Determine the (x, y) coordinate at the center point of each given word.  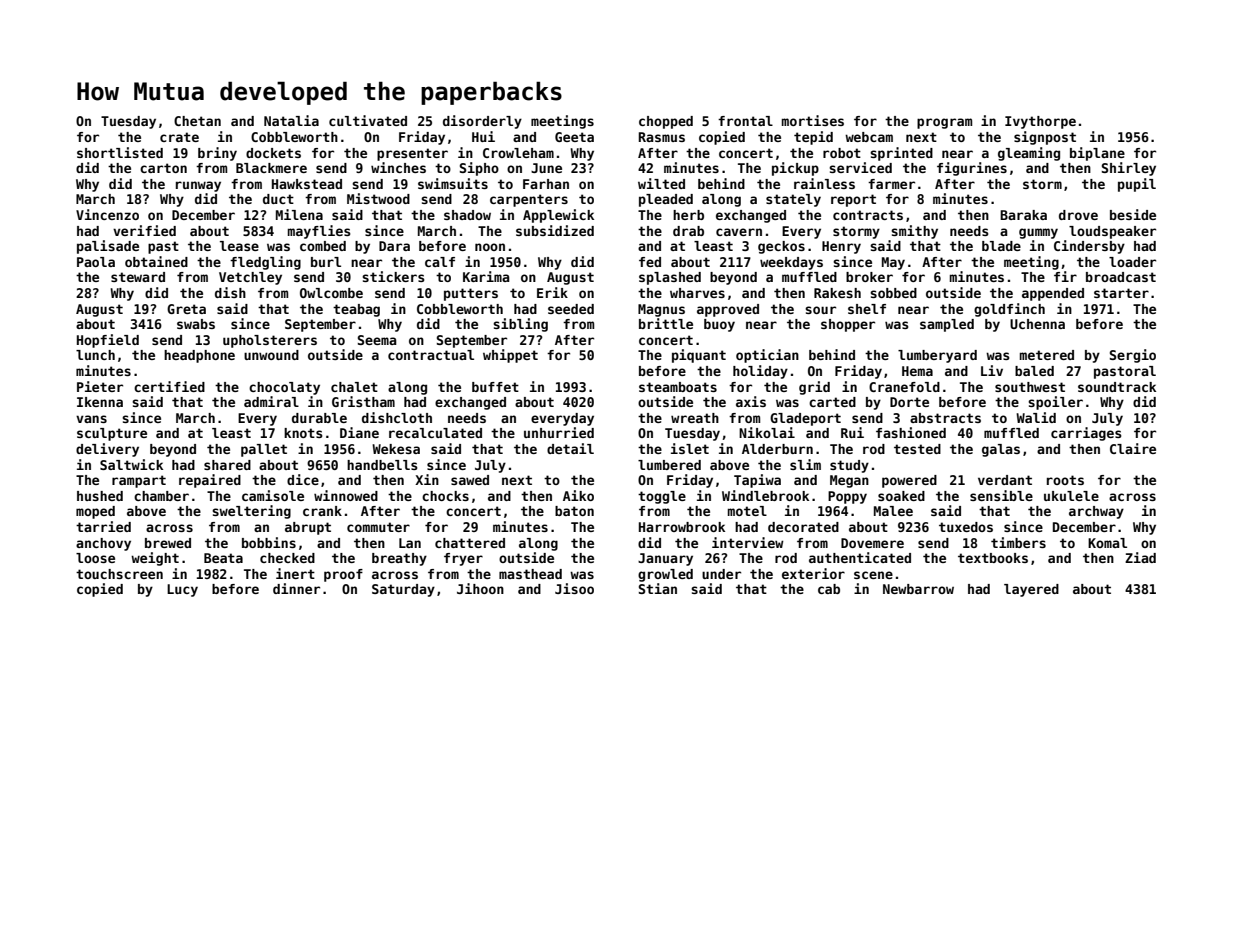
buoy (719, 325)
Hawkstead (307, 184)
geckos (781, 247)
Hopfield (108, 341)
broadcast (1121, 277)
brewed (168, 543)
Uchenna (1037, 324)
